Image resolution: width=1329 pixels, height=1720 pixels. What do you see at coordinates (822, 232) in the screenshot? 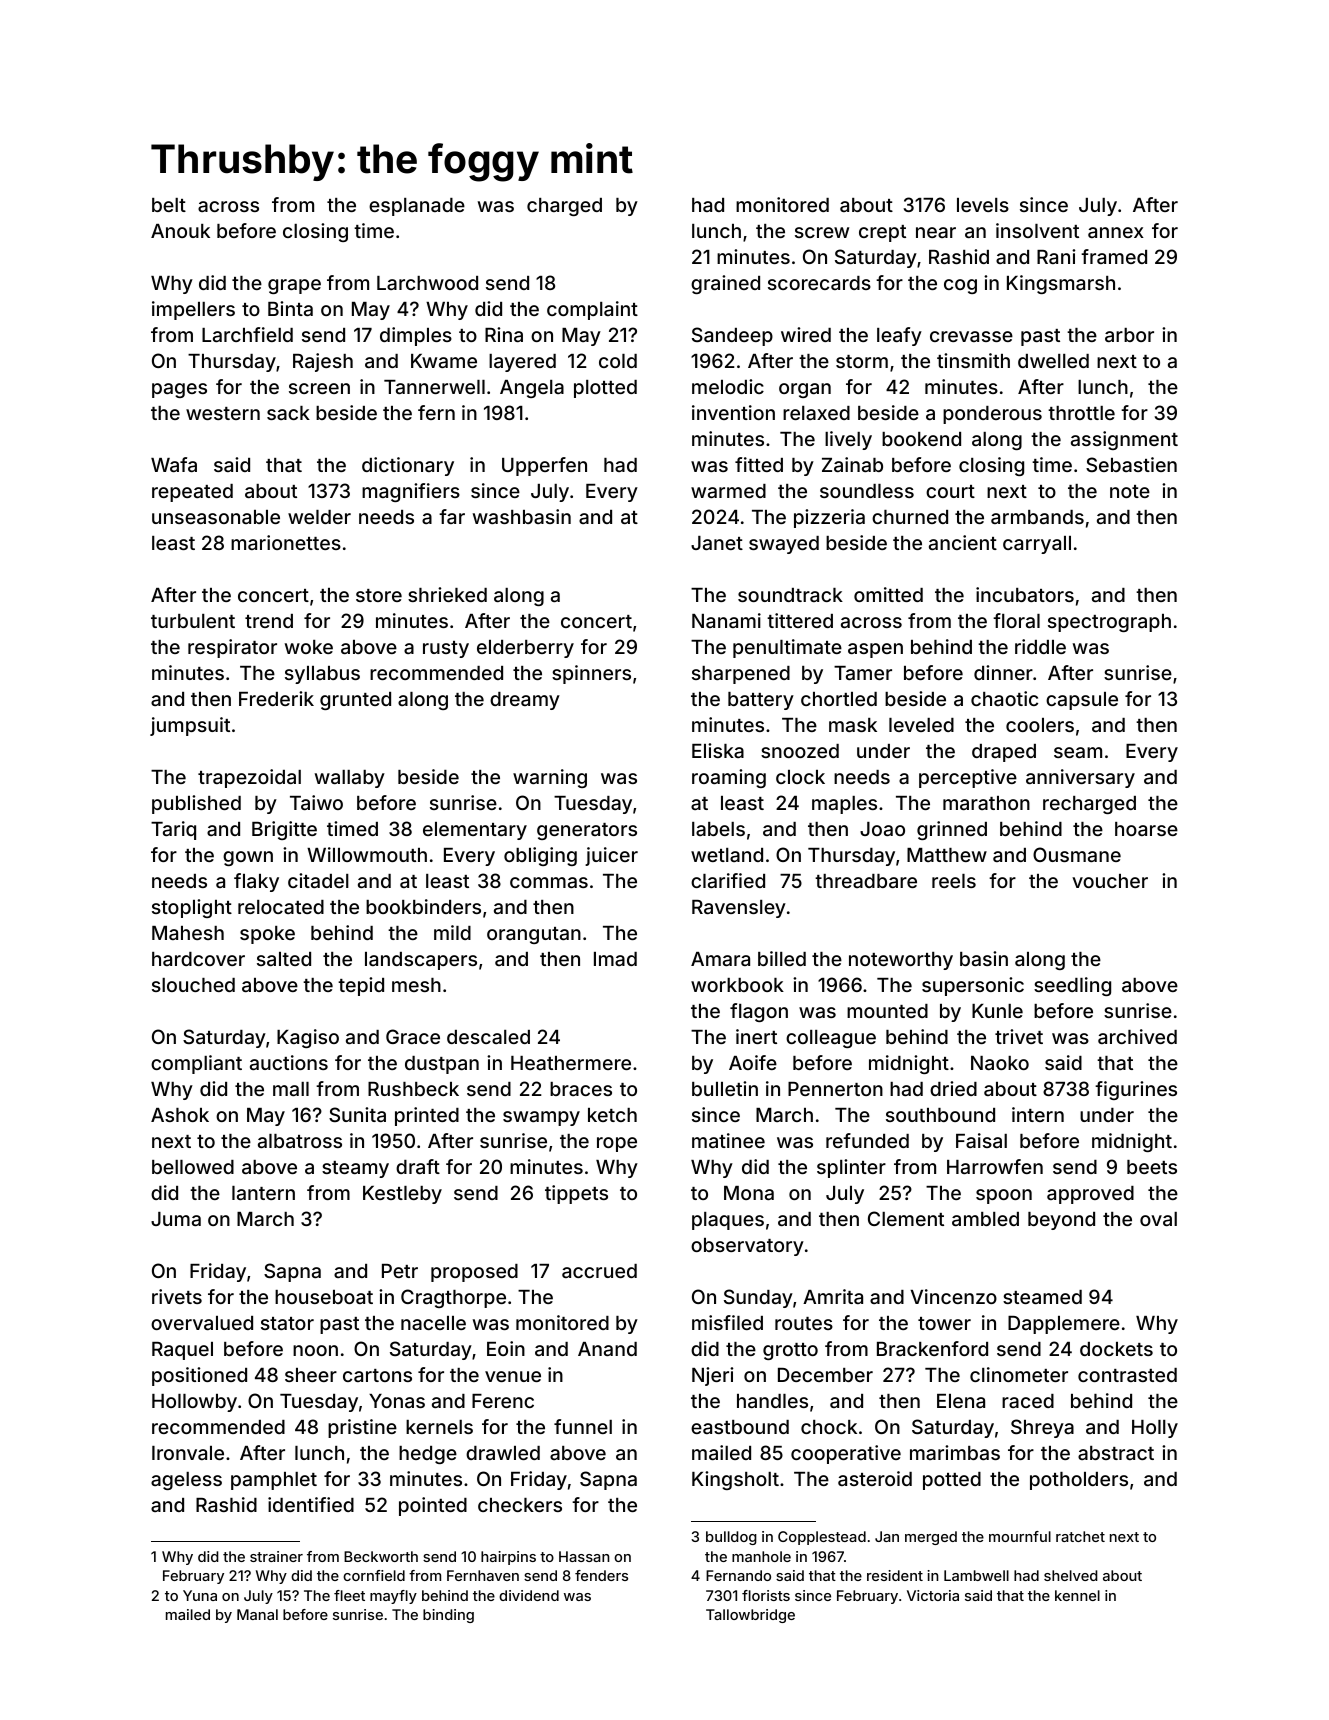
I see `screw` at bounding box center [822, 232].
